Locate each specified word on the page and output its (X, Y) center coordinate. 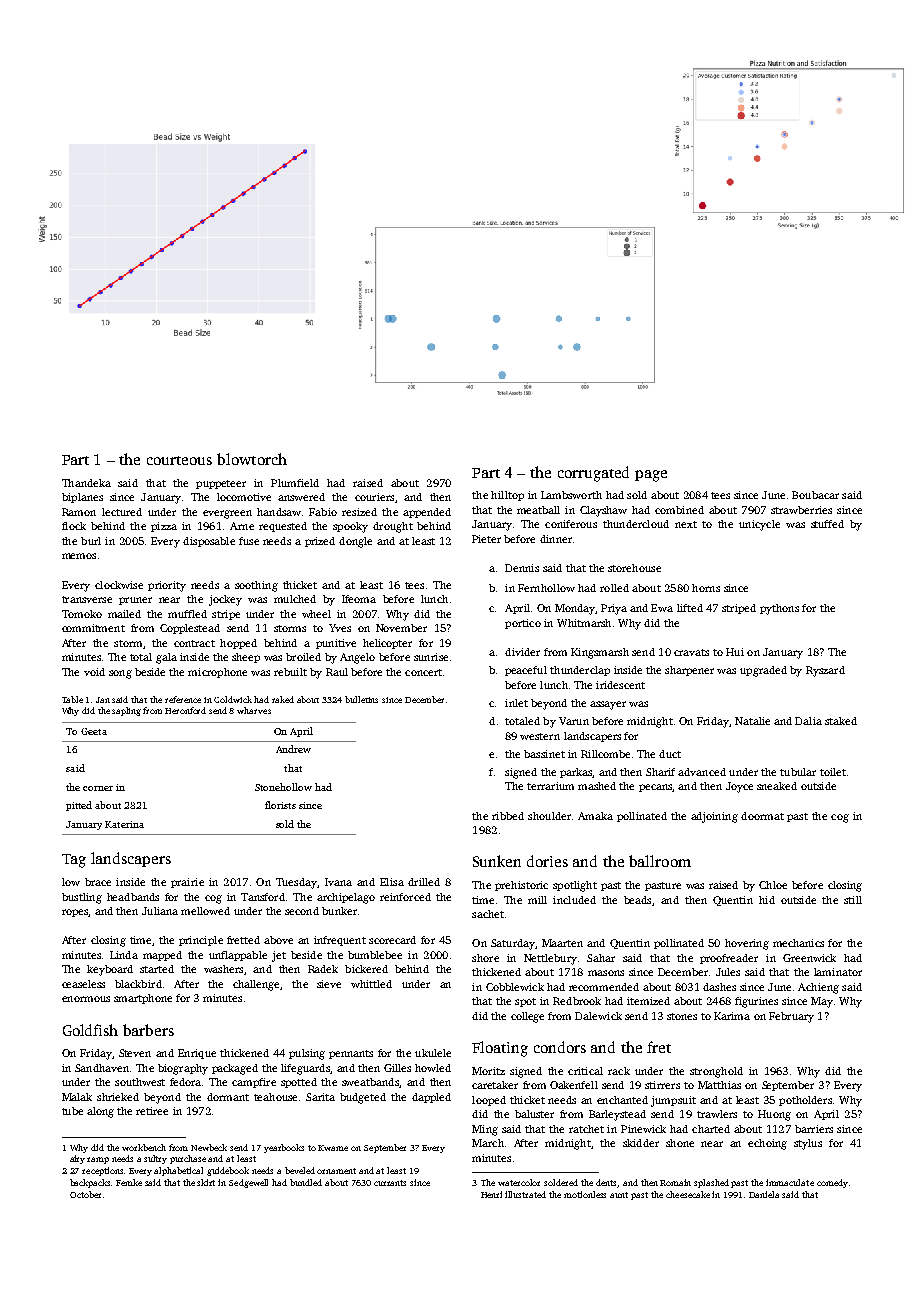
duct (670, 754)
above (278, 940)
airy (77, 1159)
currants (390, 1183)
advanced (702, 772)
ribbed (508, 816)
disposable (209, 542)
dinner (556, 539)
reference (183, 699)
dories (547, 861)
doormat (762, 816)
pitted (79, 806)
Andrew (293, 749)
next (686, 524)
